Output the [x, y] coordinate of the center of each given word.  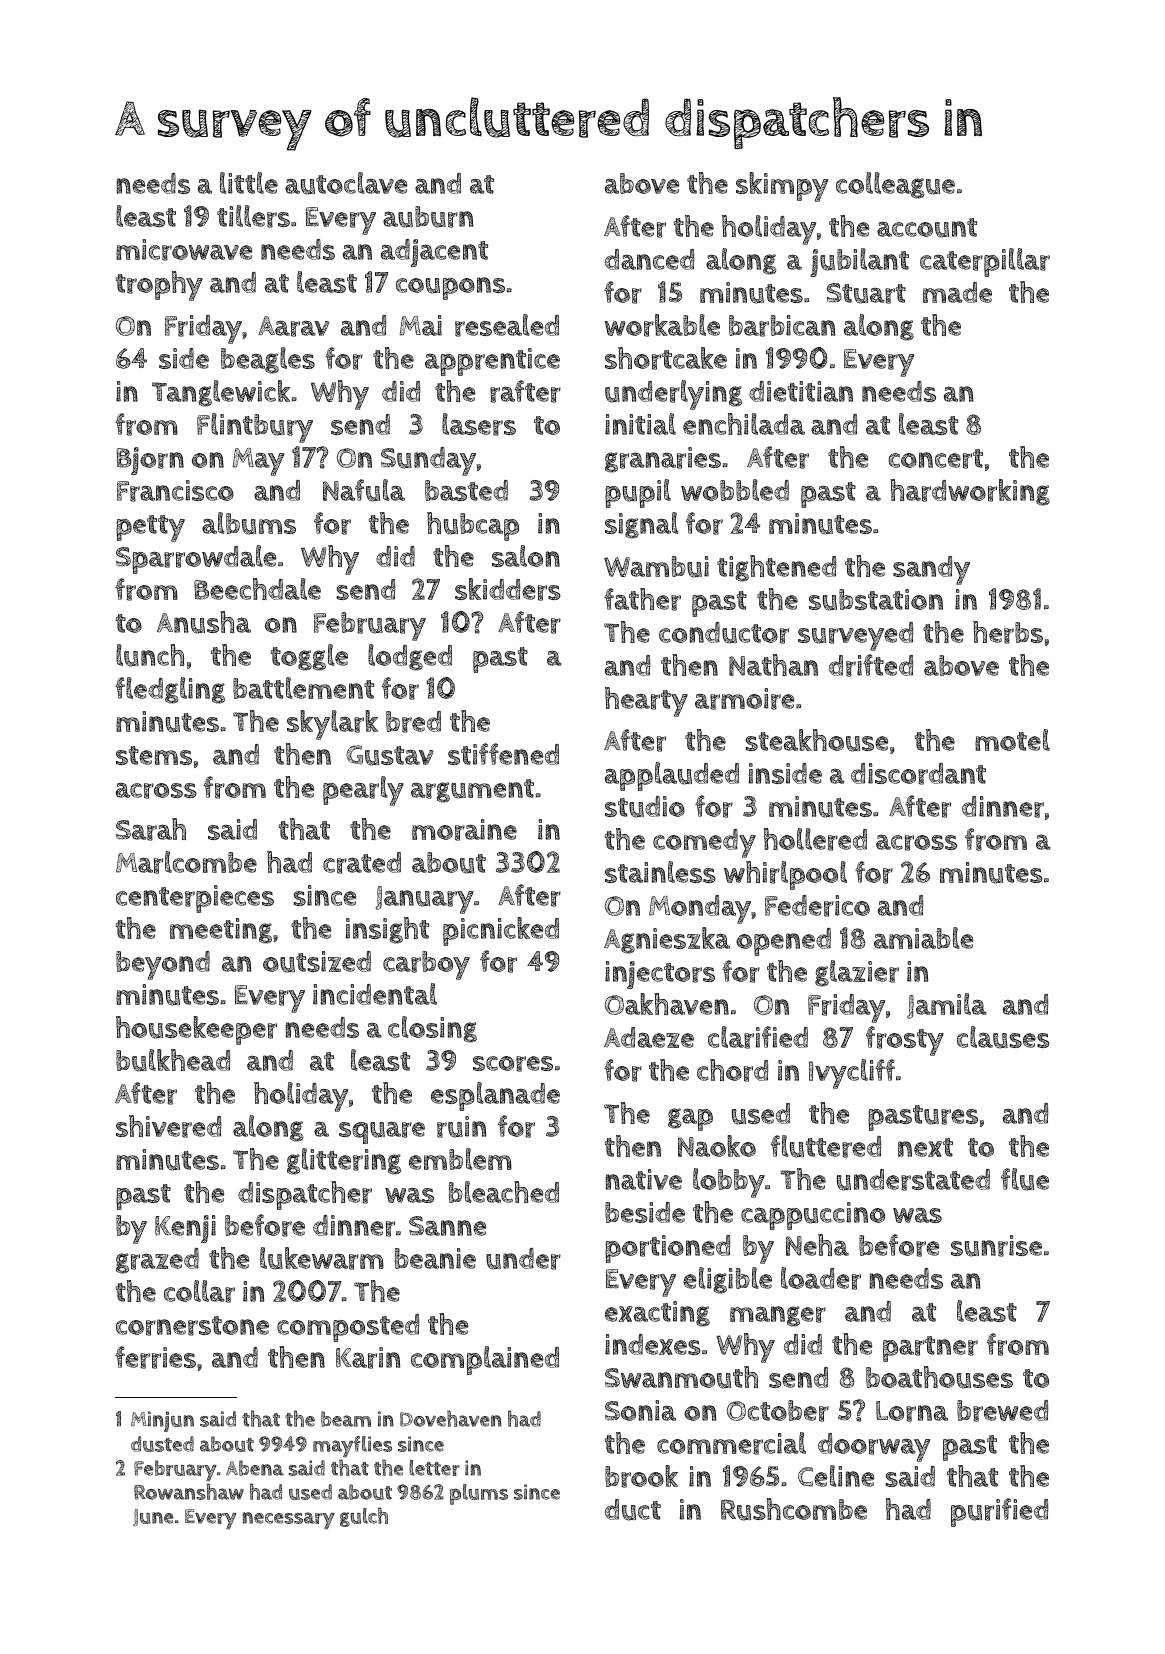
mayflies [352, 1446]
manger [778, 1316]
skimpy [782, 187]
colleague [895, 185]
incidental [375, 994]
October [778, 1411]
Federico [817, 906]
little [249, 183]
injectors [660, 975]
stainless [660, 872]
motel [1012, 740]
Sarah [151, 829]
